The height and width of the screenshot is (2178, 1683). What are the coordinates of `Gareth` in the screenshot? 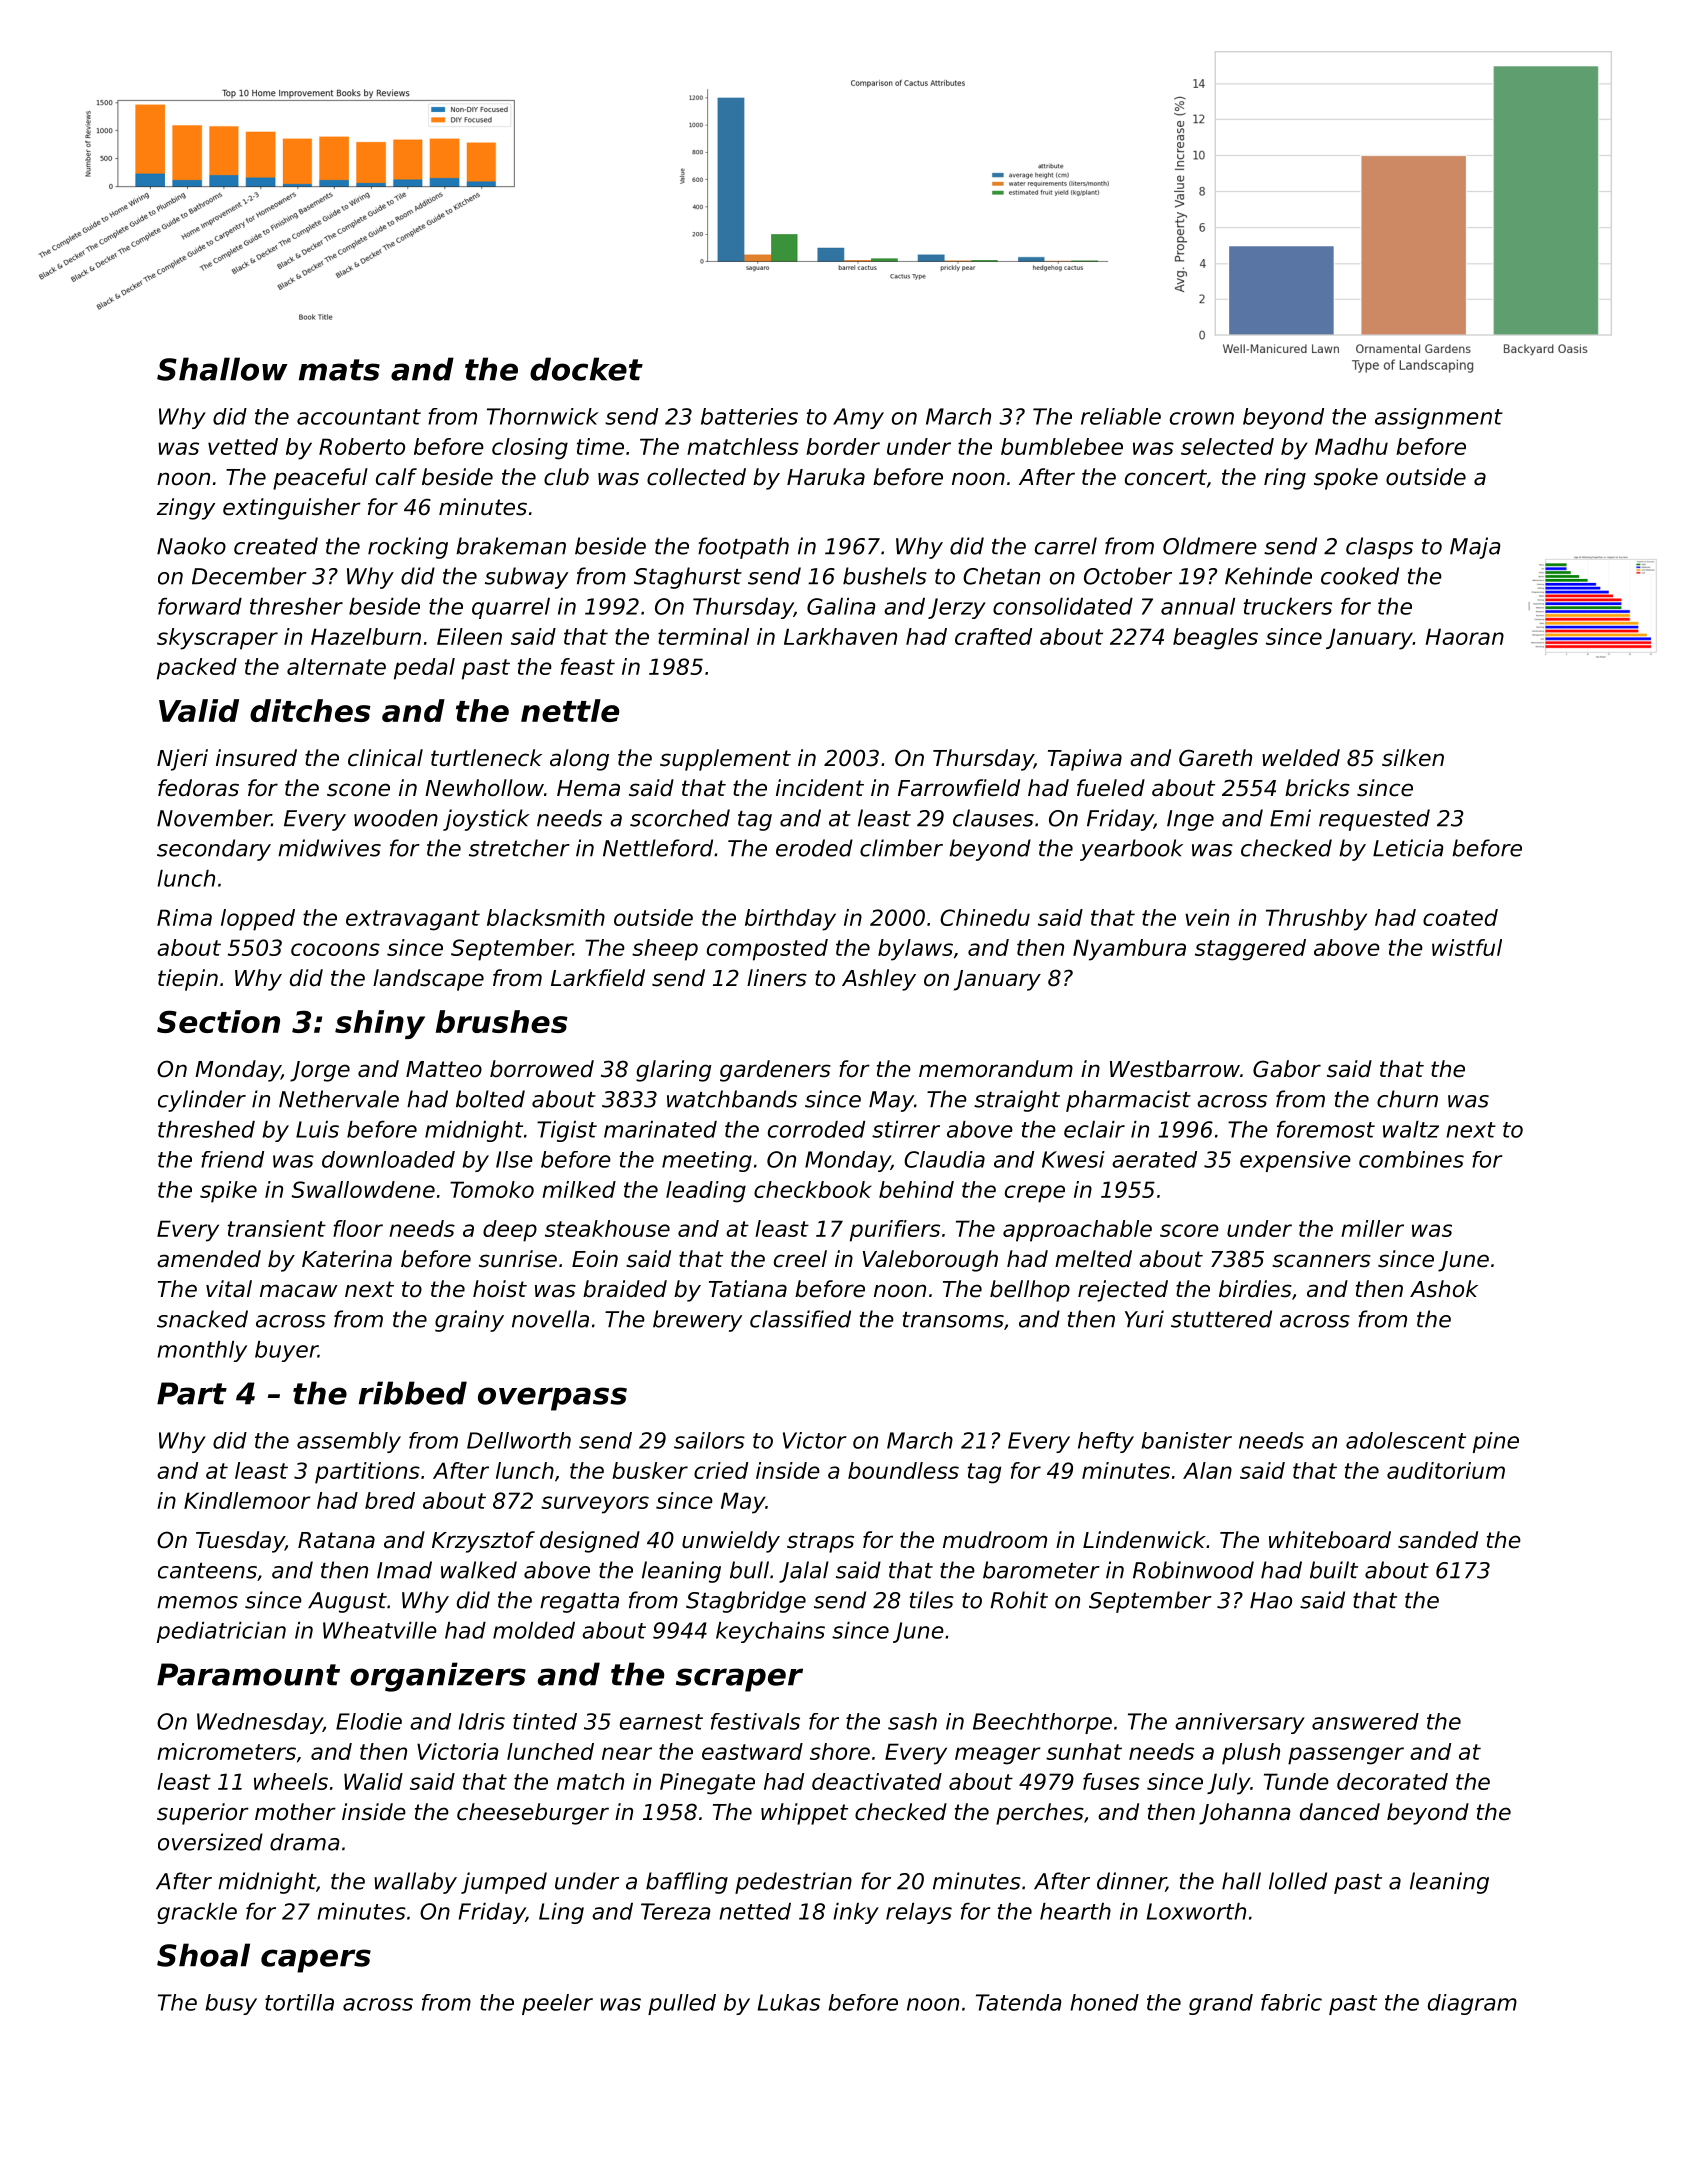 It's located at (1215, 758).
